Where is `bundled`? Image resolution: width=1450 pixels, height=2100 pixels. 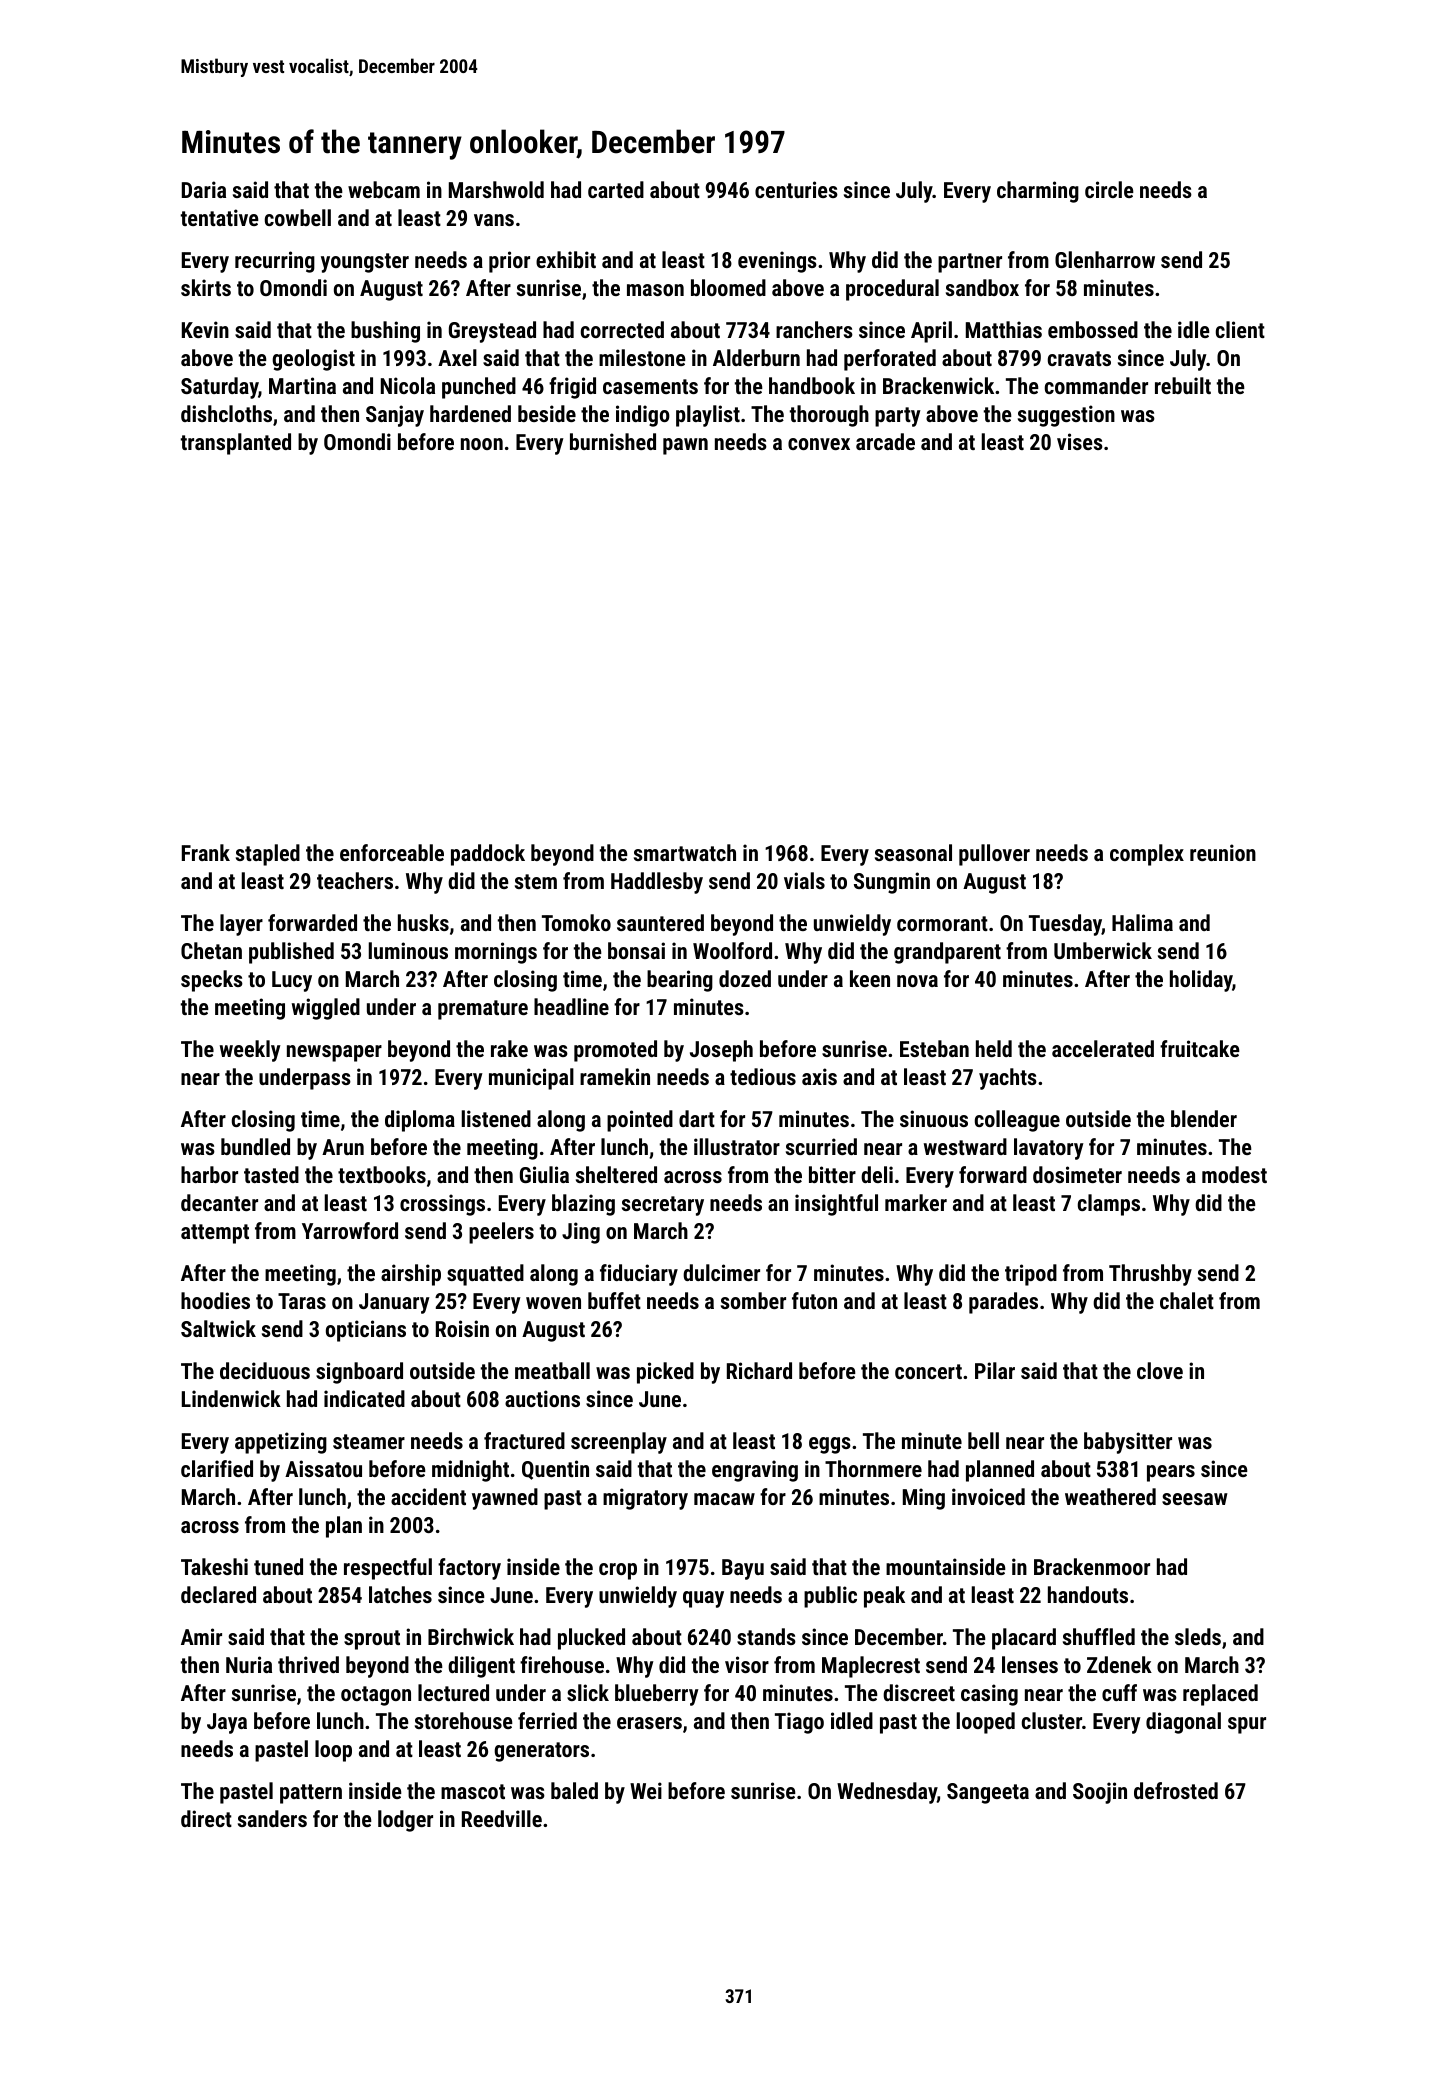 bundled is located at coordinates (255, 1146).
